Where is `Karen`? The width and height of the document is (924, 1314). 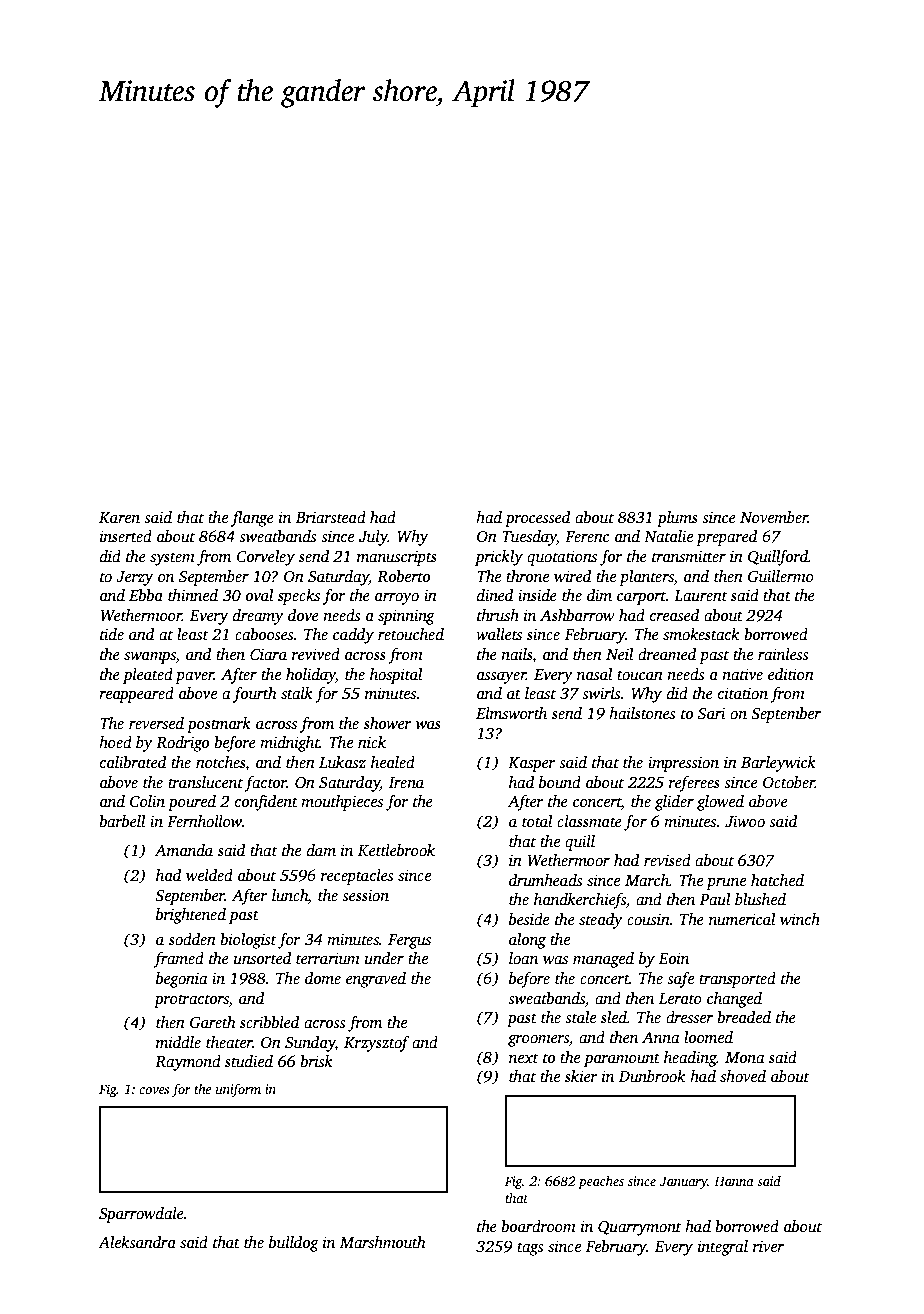
Karen is located at coordinates (119, 517).
